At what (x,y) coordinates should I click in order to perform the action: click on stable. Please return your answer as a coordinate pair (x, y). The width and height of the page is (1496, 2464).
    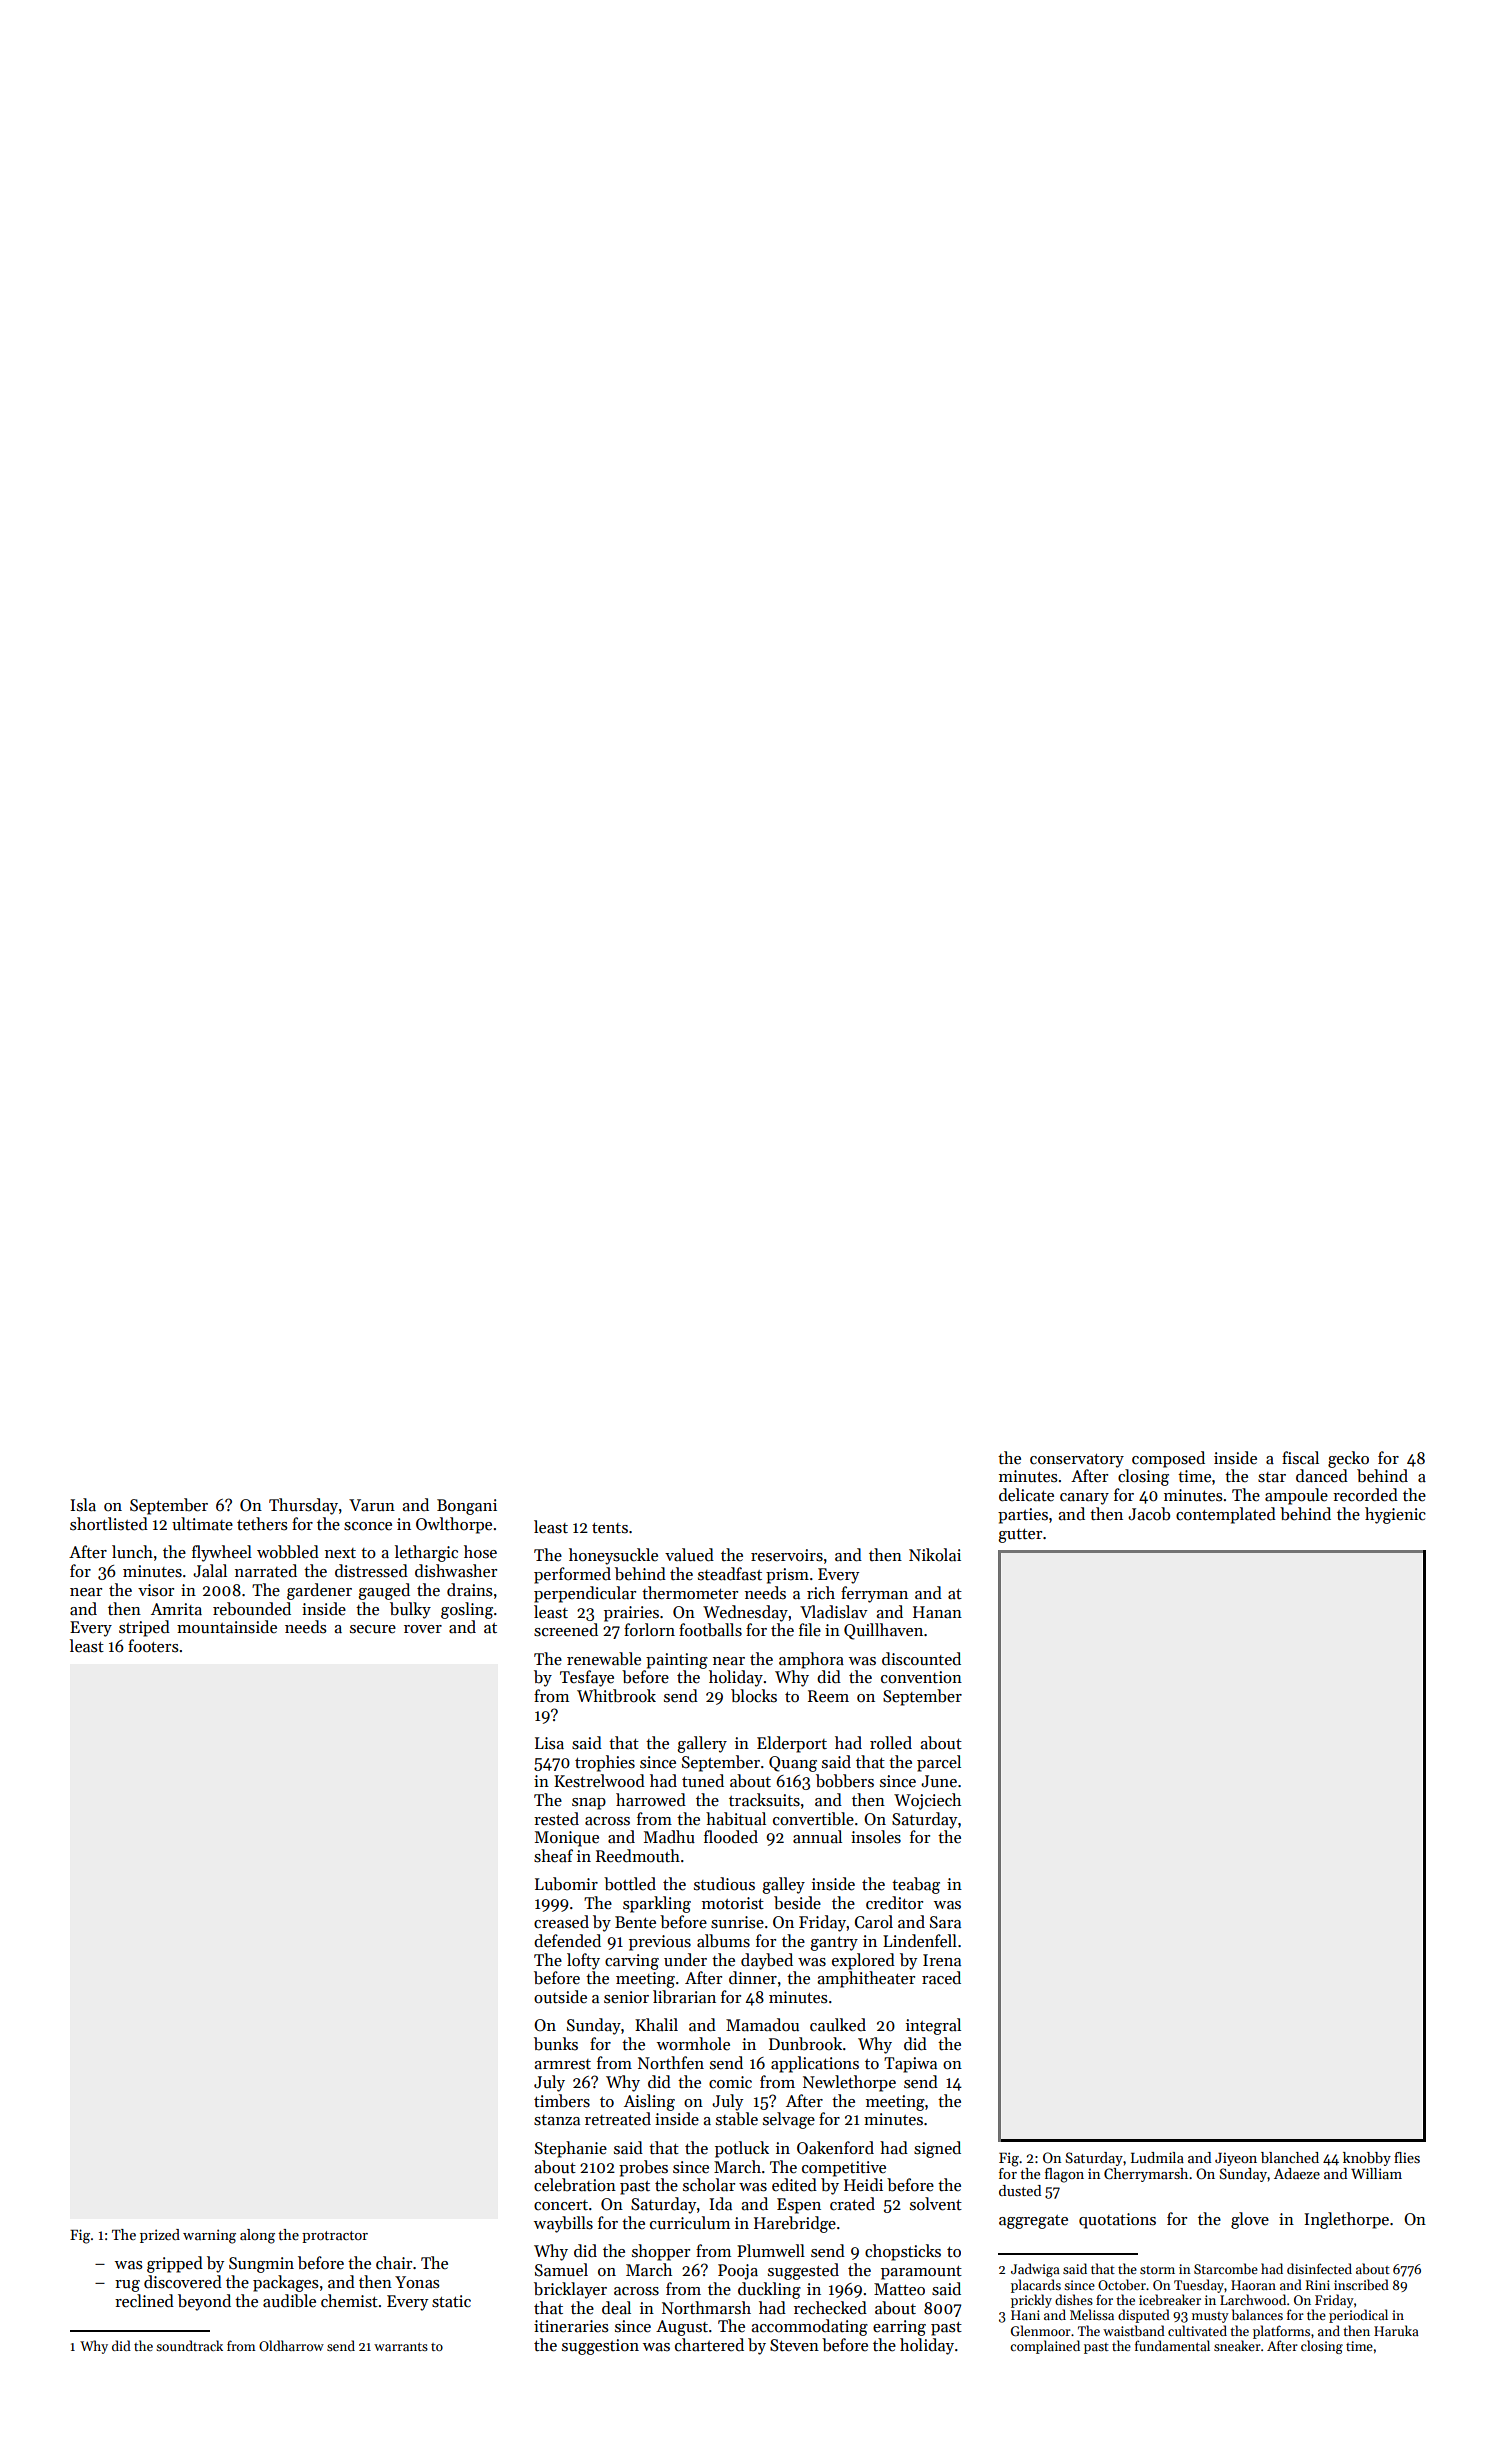
    Looking at the image, I should click on (737, 2119).
